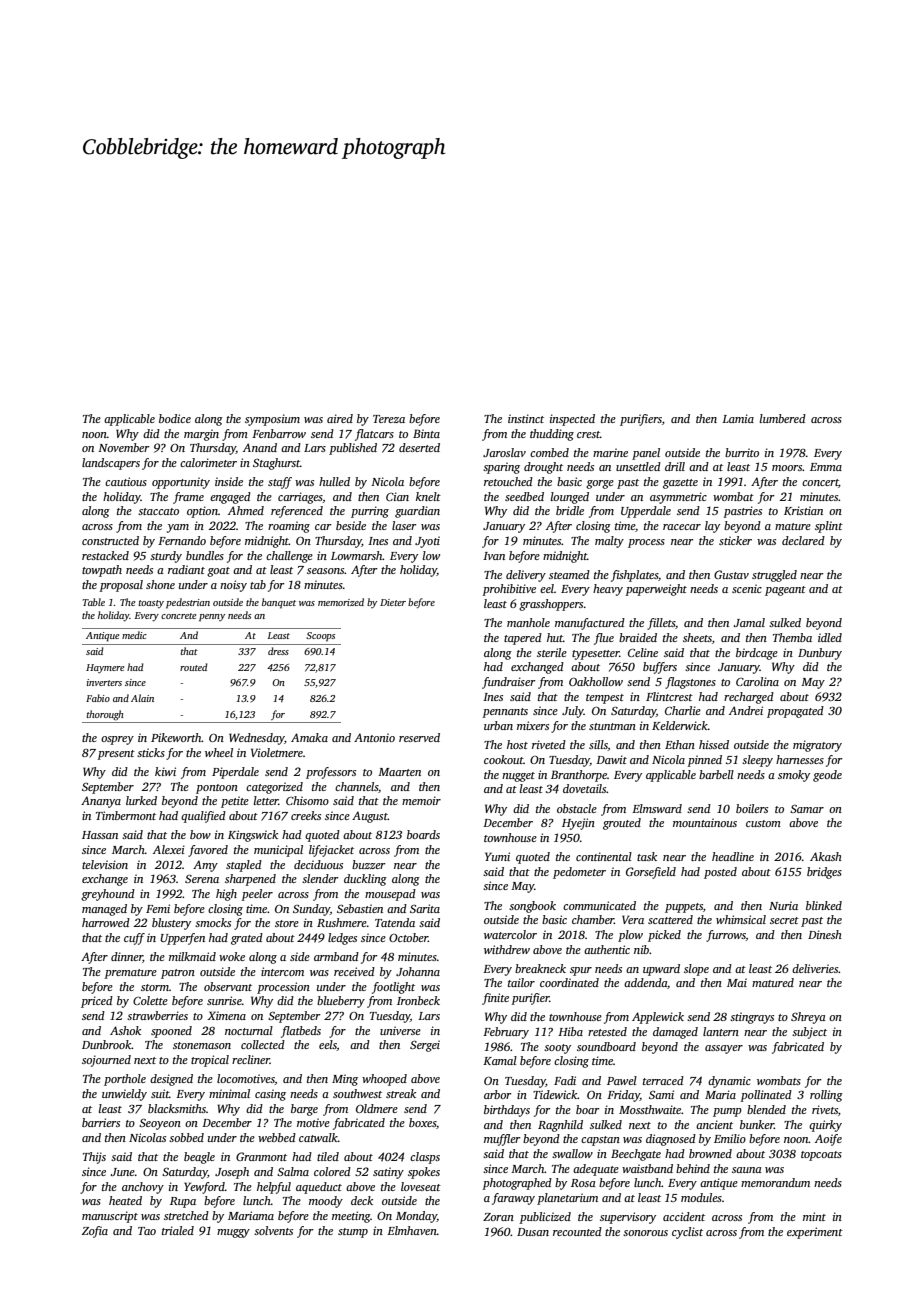  Describe the element at coordinates (246, 510) in the page. I see `Ahmed` at that location.
